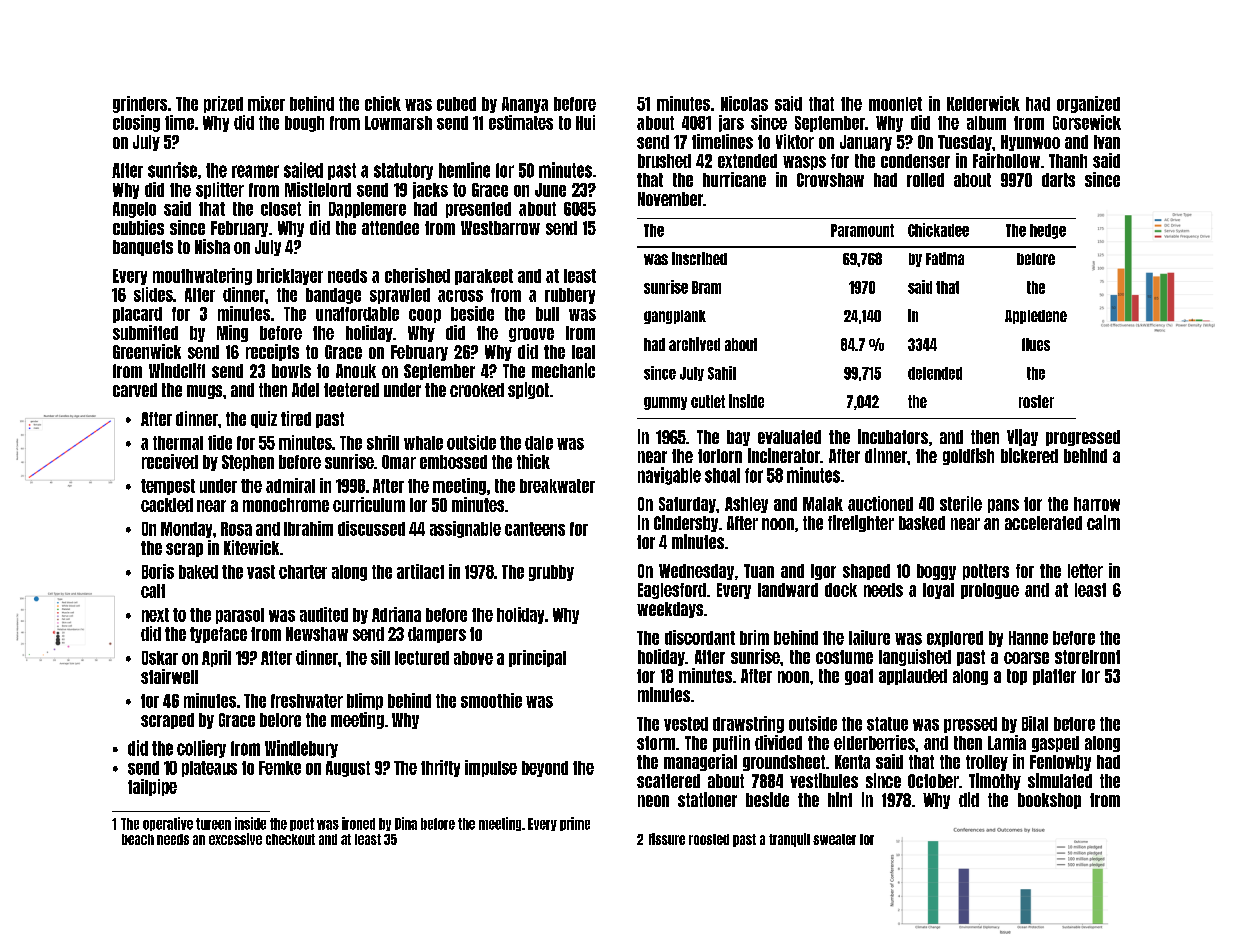 The width and height of the document is (1233, 952). What do you see at coordinates (1083, 438) in the document?
I see `progressed` at bounding box center [1083, 438].
